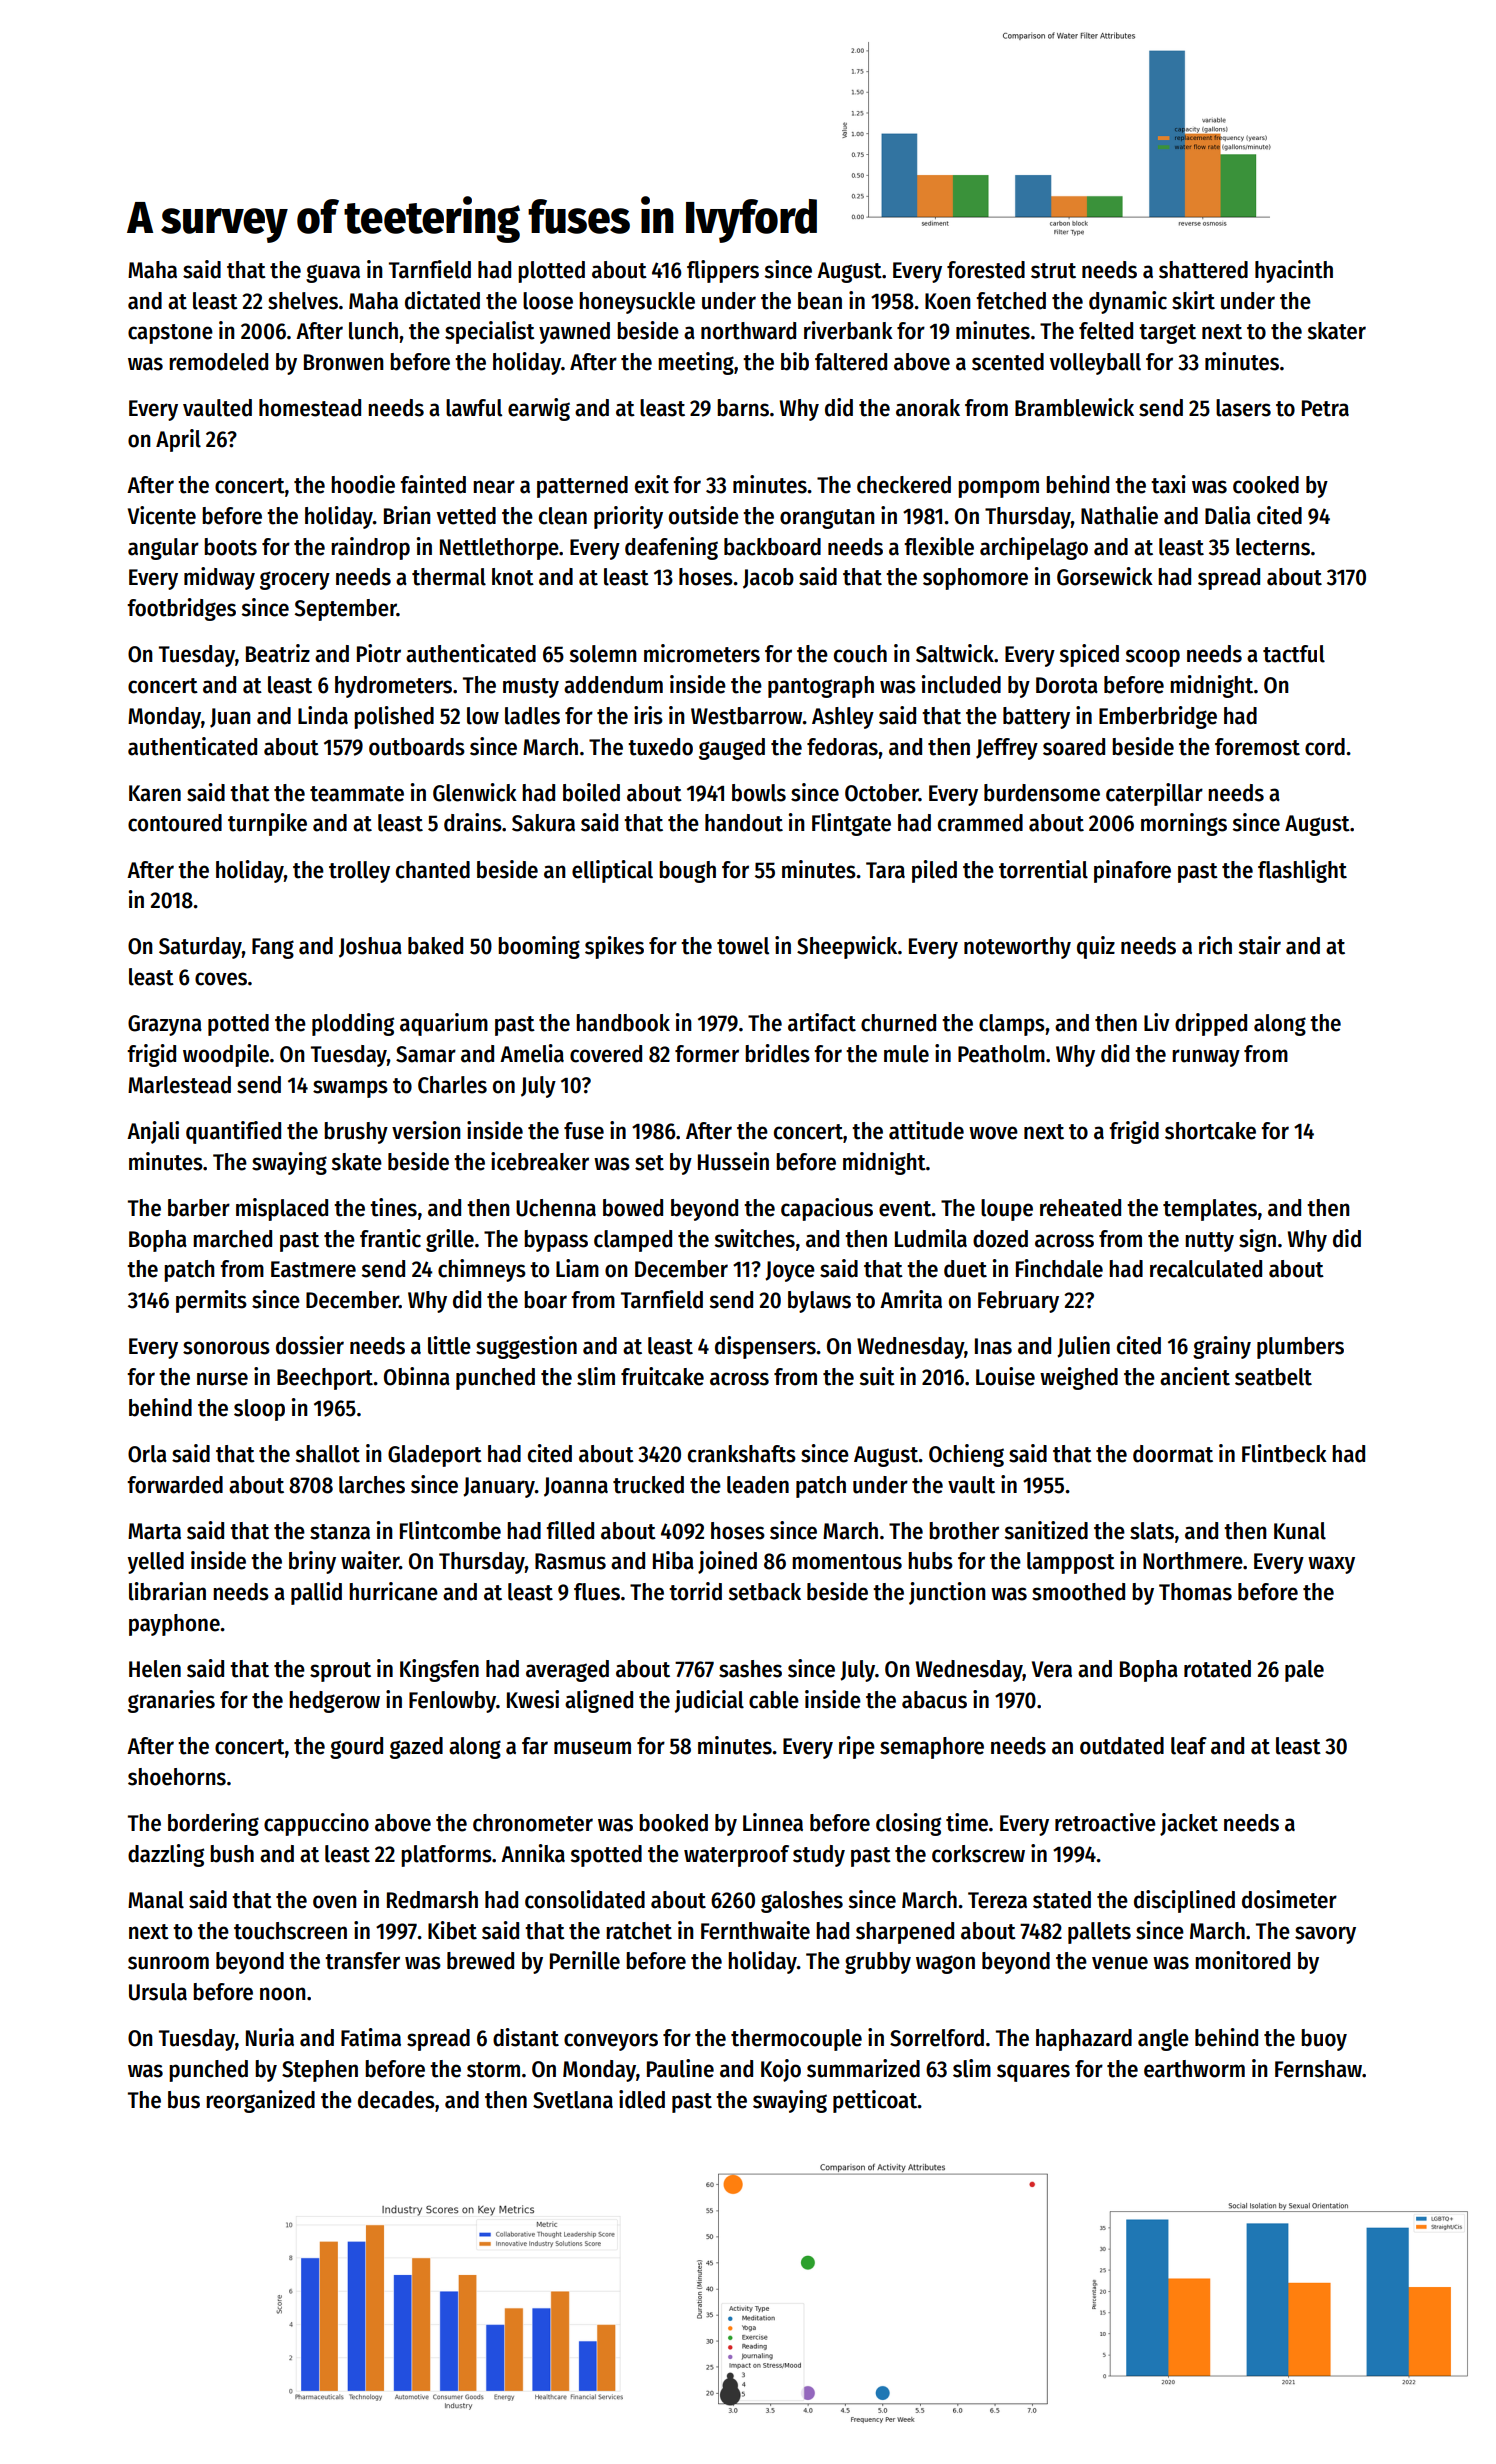 This screenshot has height=2464, width=1496. I want to click on towel, so click(743, 946).
